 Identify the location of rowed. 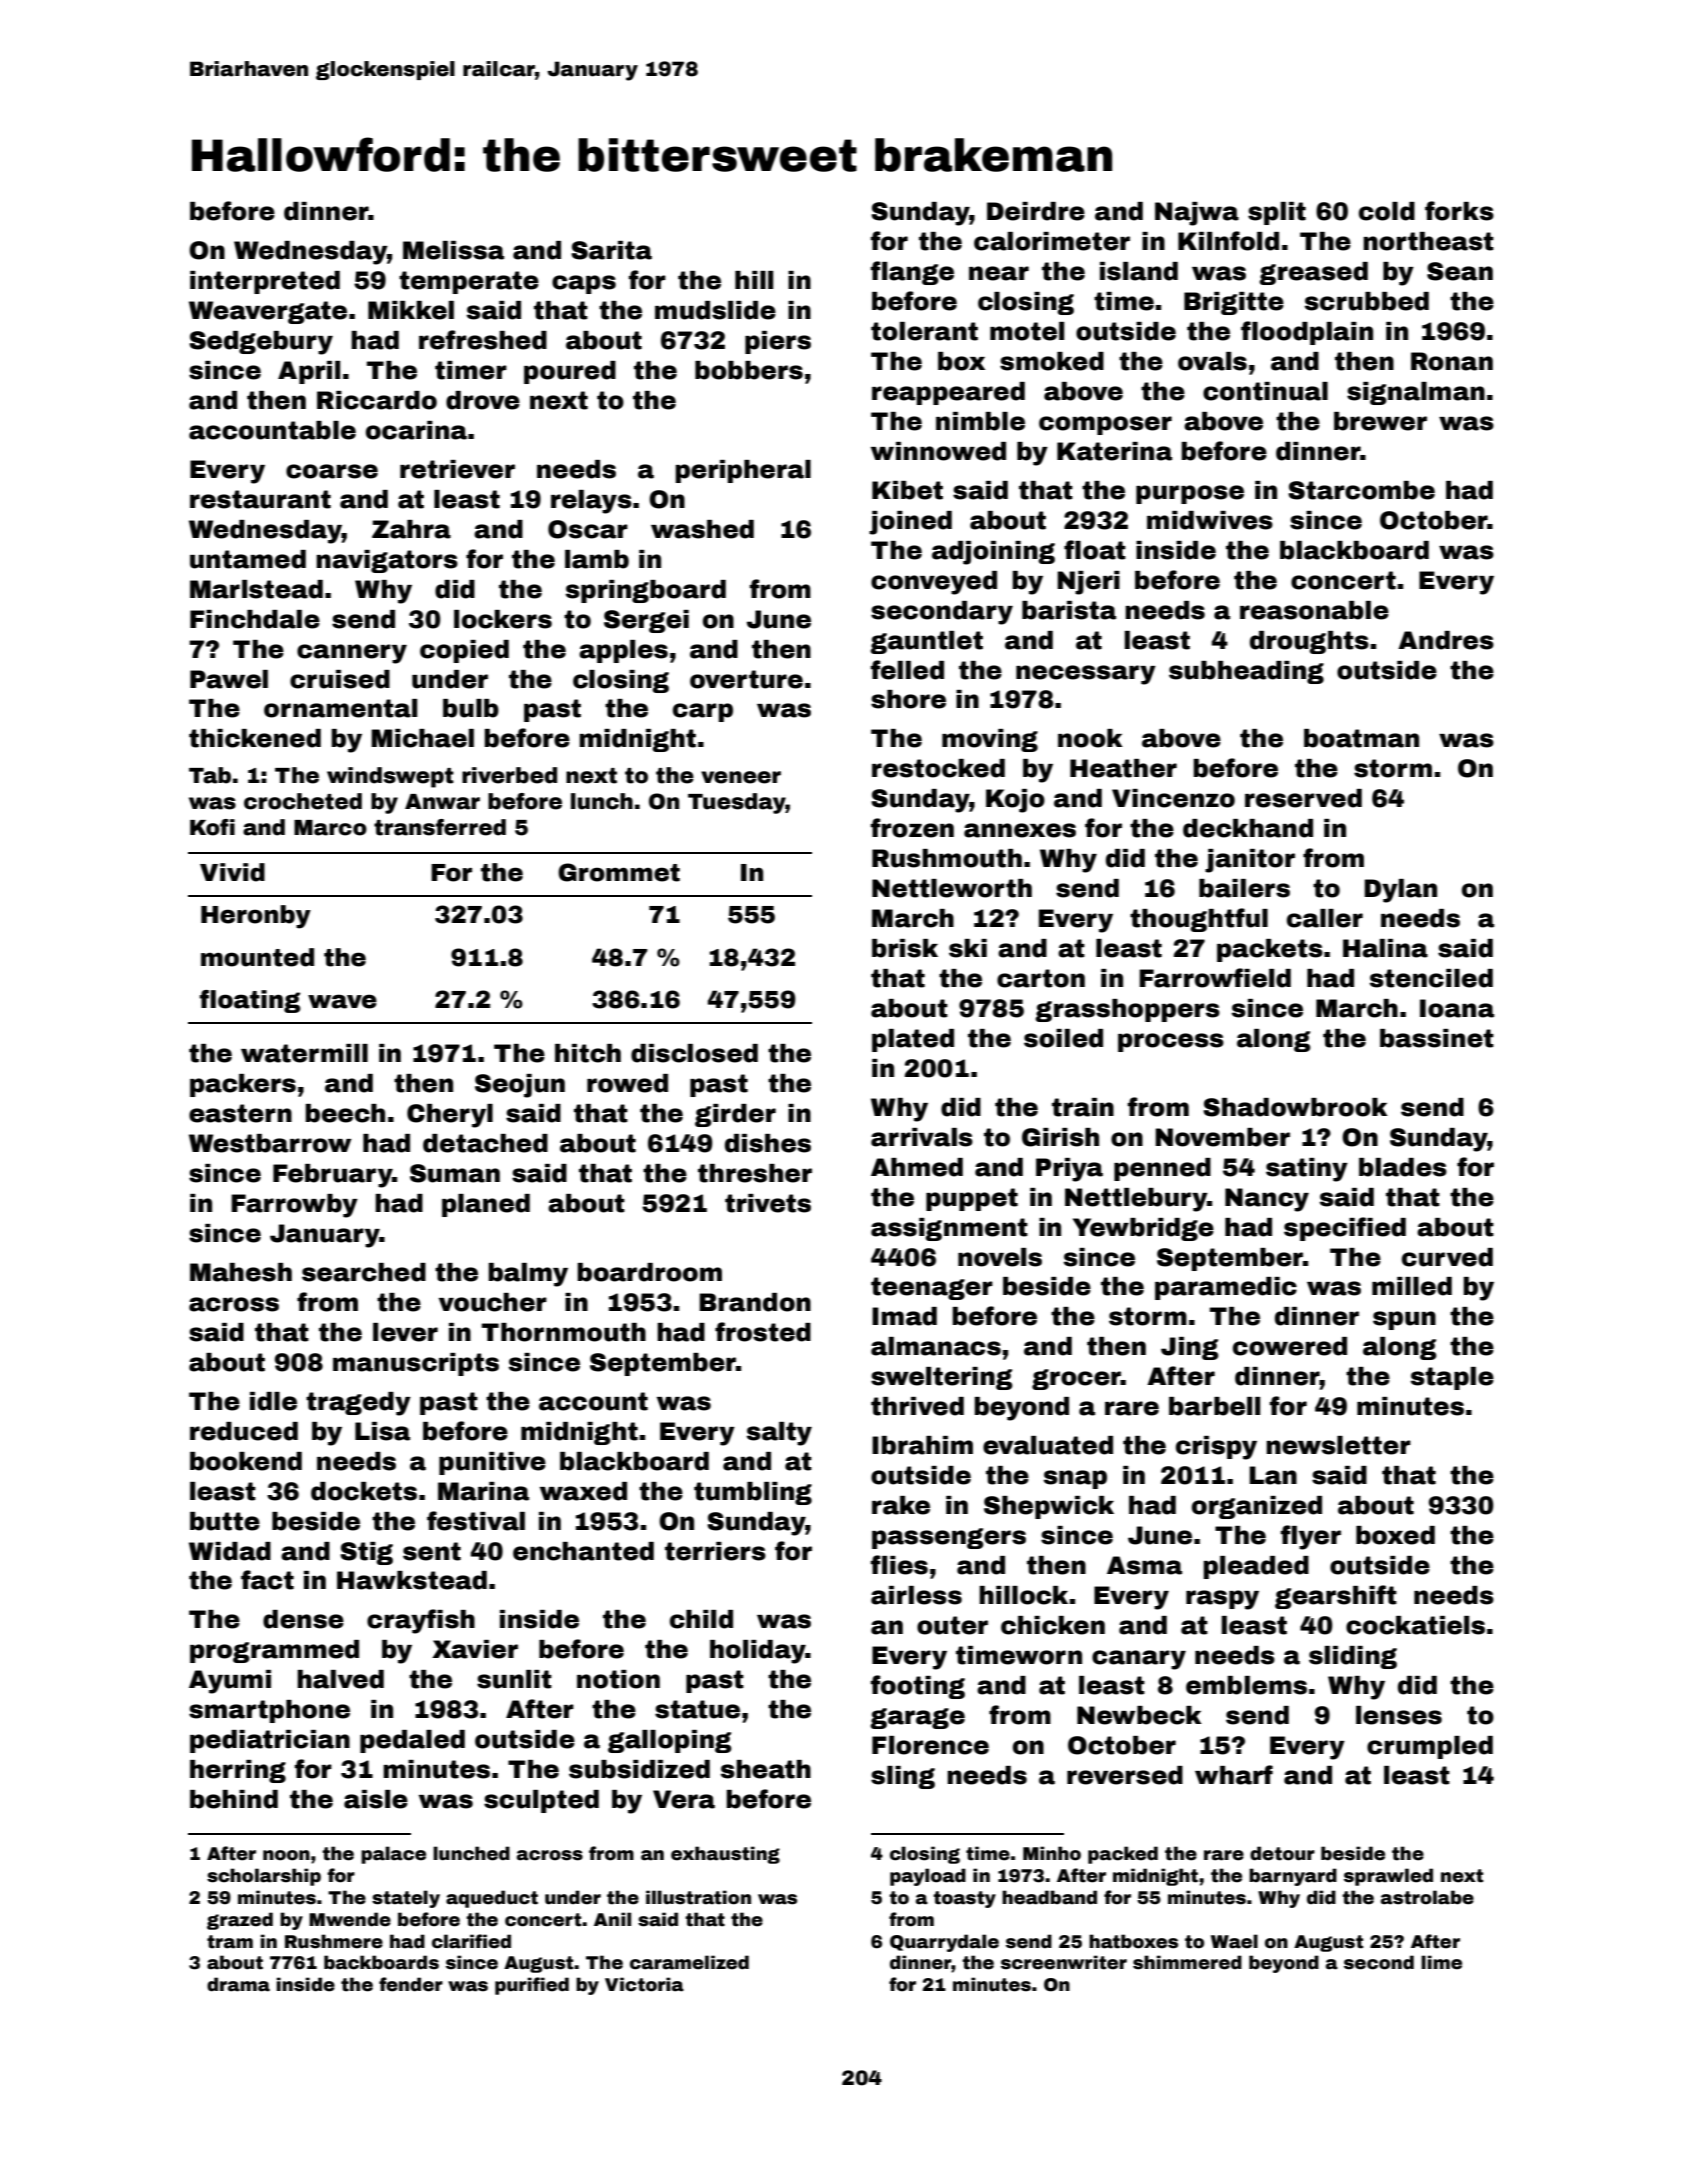
(627, 1083).
